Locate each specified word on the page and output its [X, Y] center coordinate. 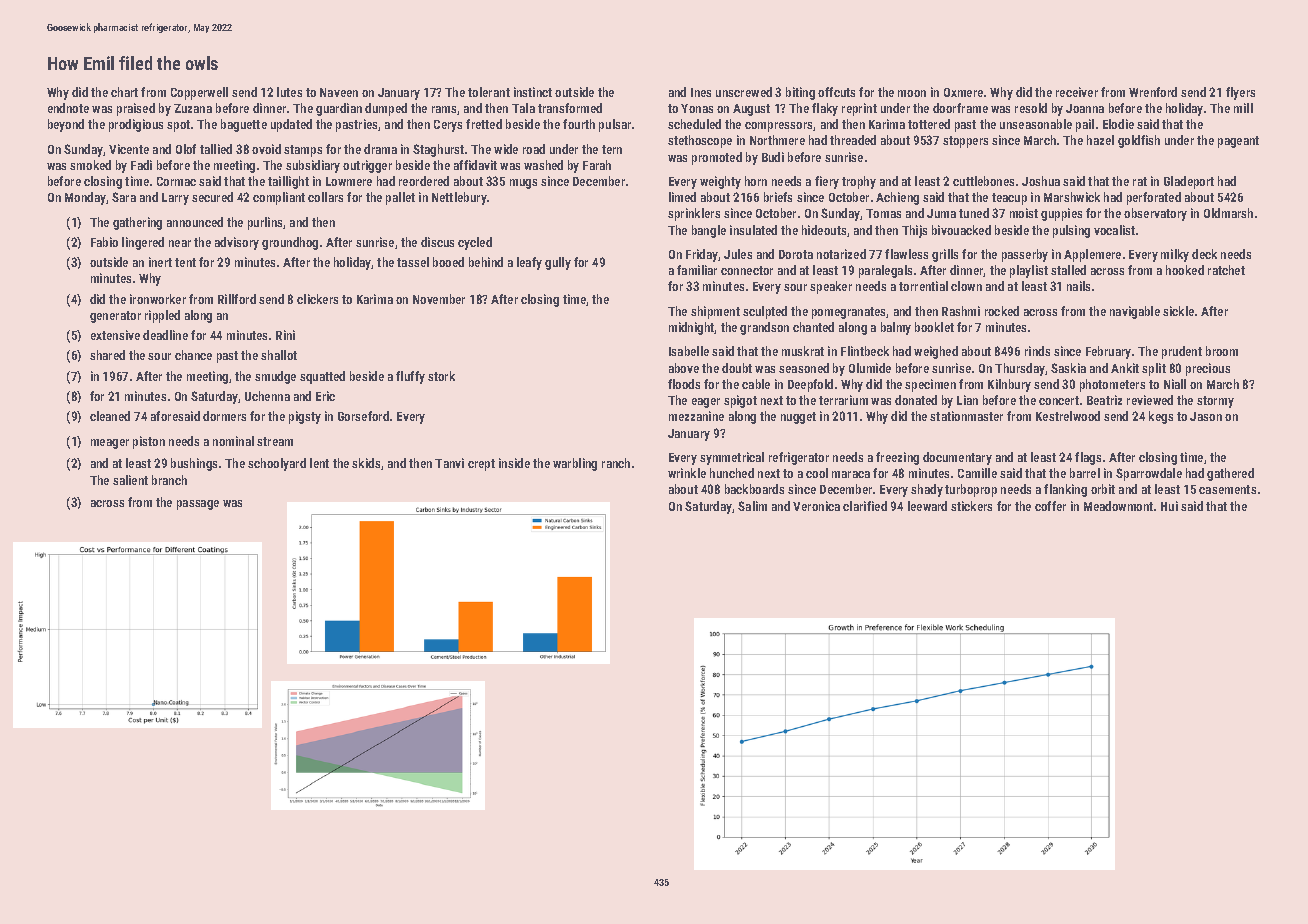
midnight [692, 328]
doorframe [960, 108]
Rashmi [961, 311]
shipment [715, 312]
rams [444, 109]
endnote [68, 108]
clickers [317, 299]
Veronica [816, 506]
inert [160, 262]
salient [130, 480]
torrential [923, 286]
